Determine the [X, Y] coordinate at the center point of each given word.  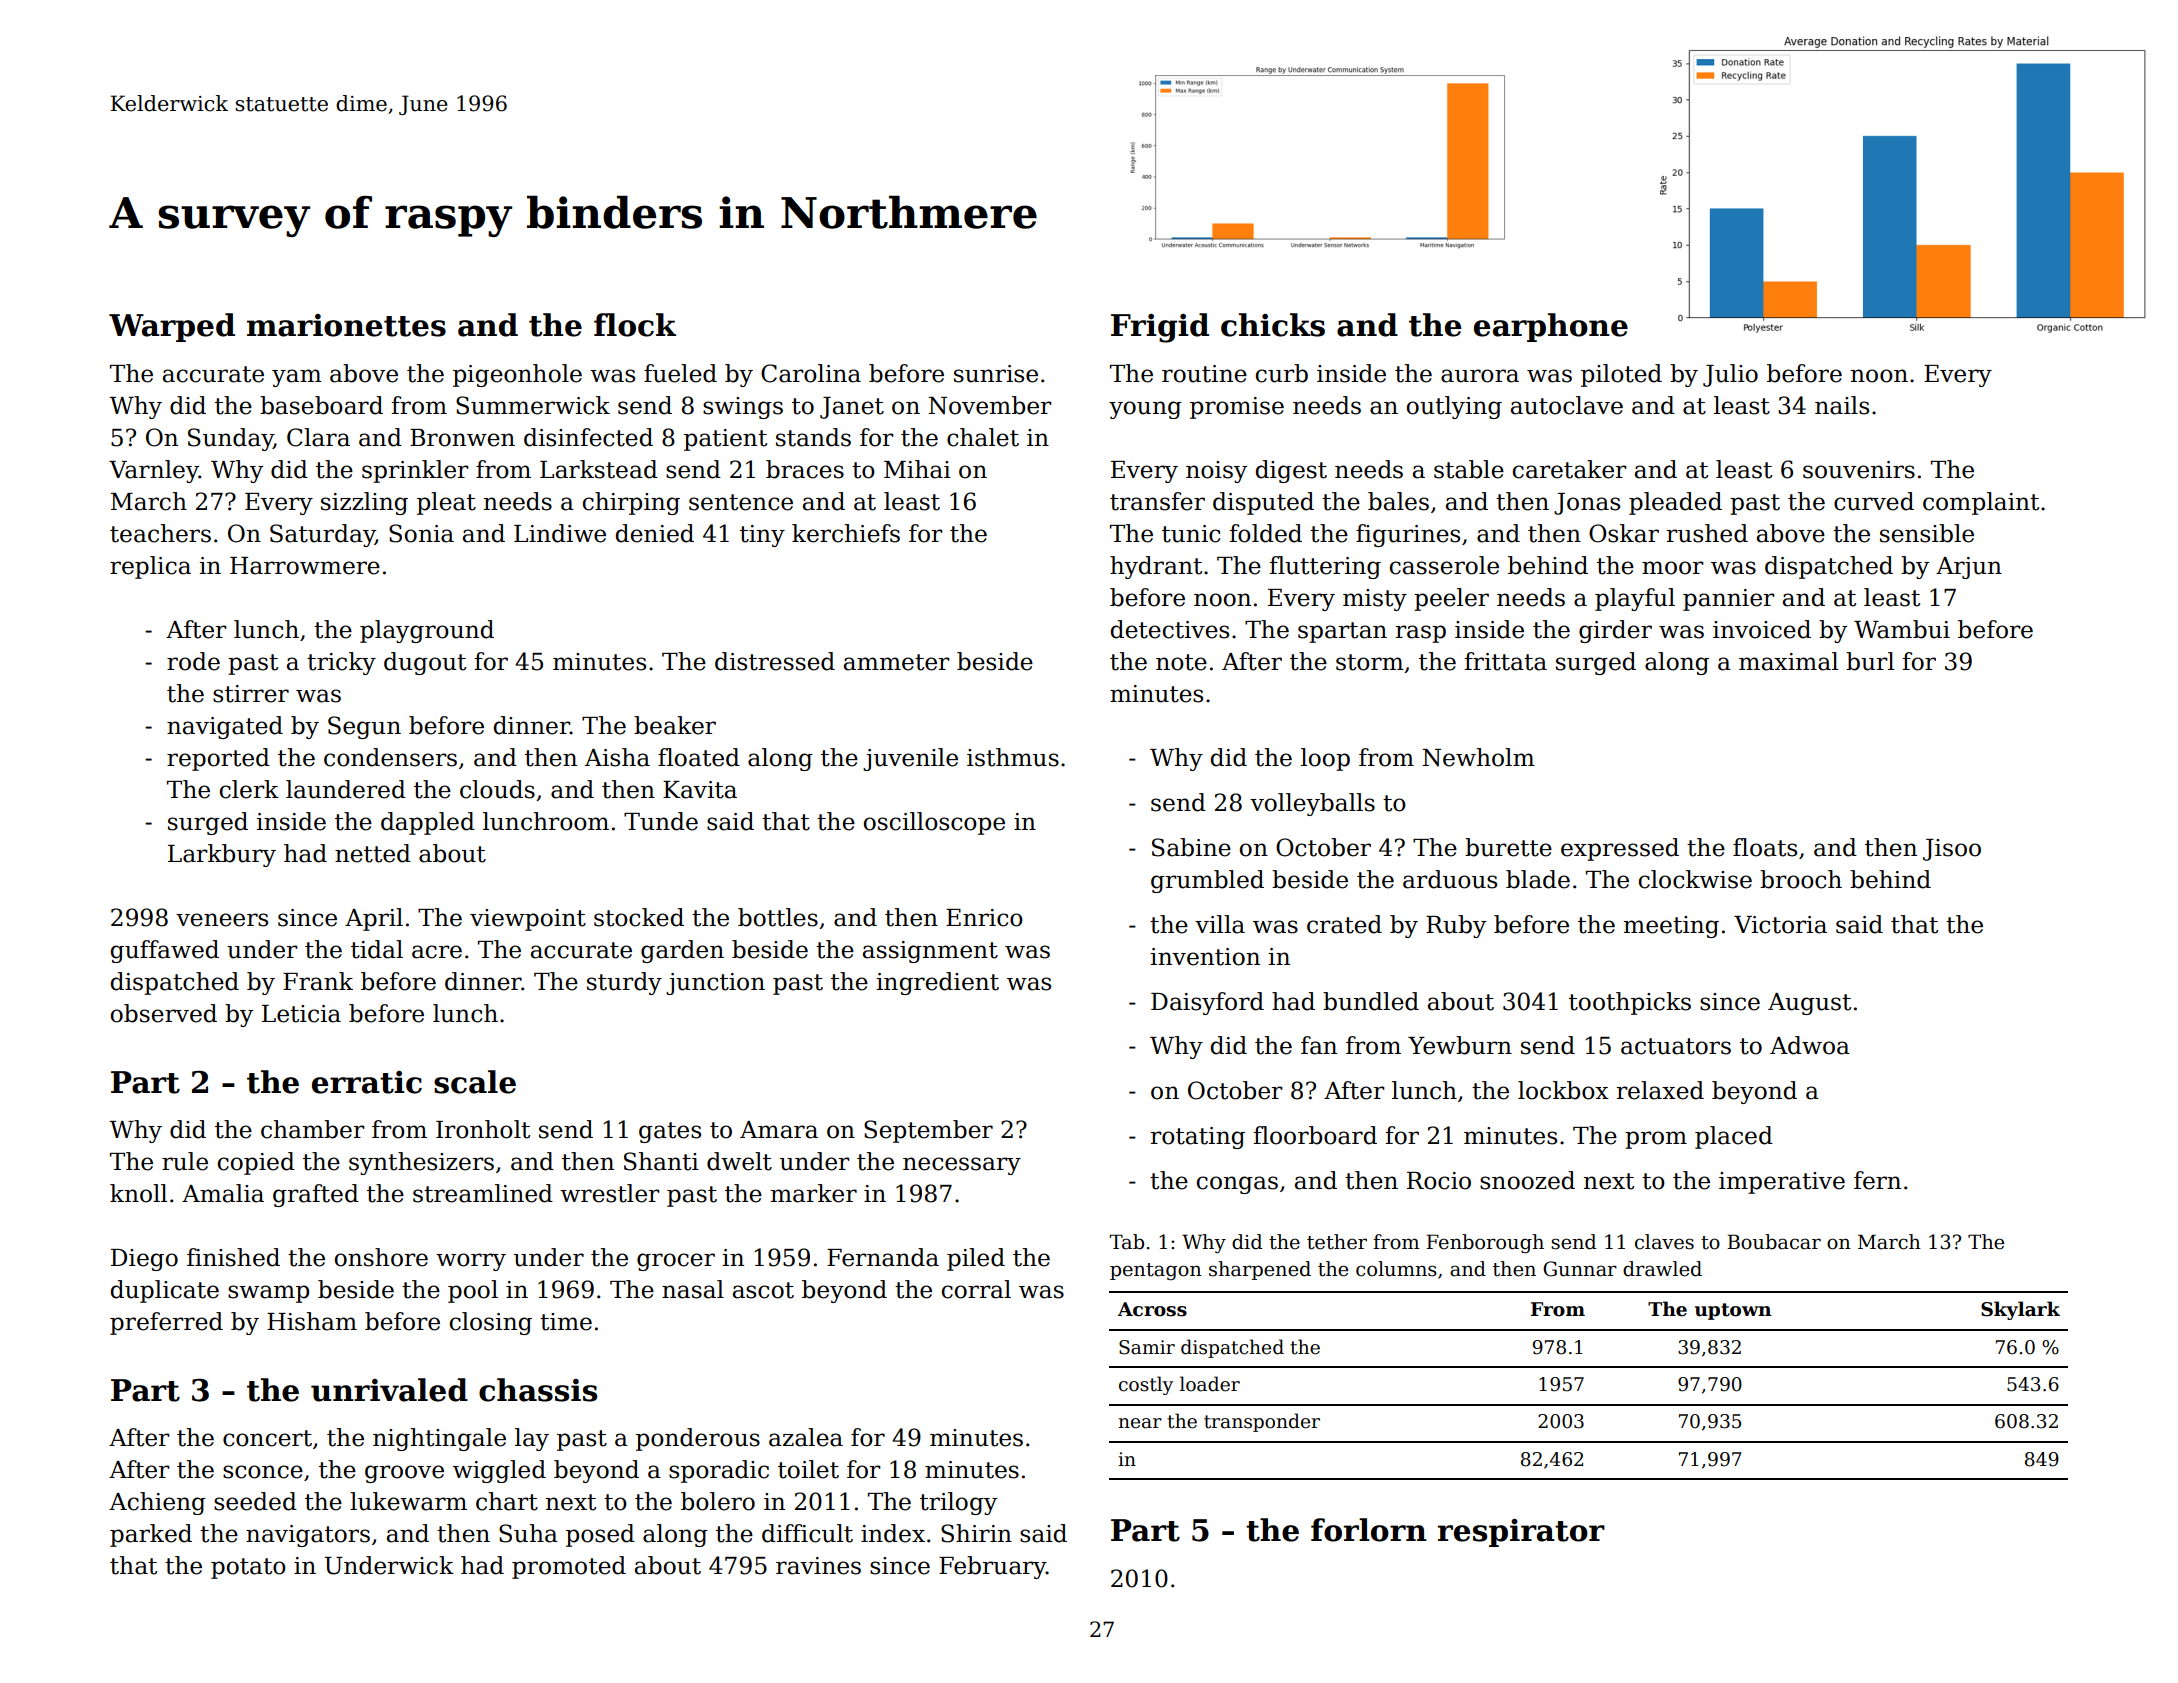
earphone [1551, 327]
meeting [1671, 927]
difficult [807, 1533]
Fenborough [1485, 1243]
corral [976, 1289]
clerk [249, 789]
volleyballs [1312, 804]
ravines [818, 1566]
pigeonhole [517, 375]
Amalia [223, 1193]
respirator [1521, 1533]
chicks [1273, 325]
